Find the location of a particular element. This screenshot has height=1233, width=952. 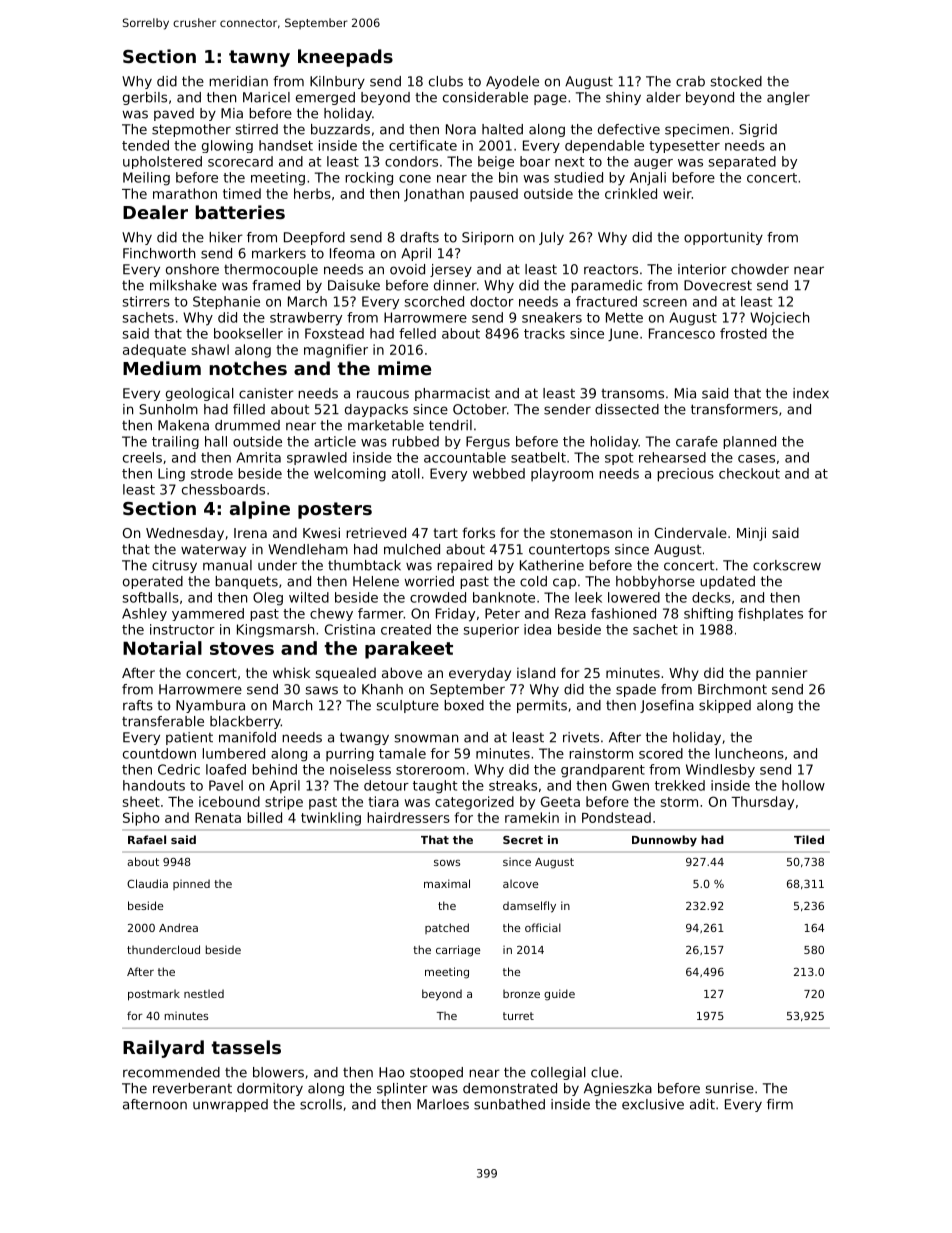

retrieved is located at coordinates (376, 532).
